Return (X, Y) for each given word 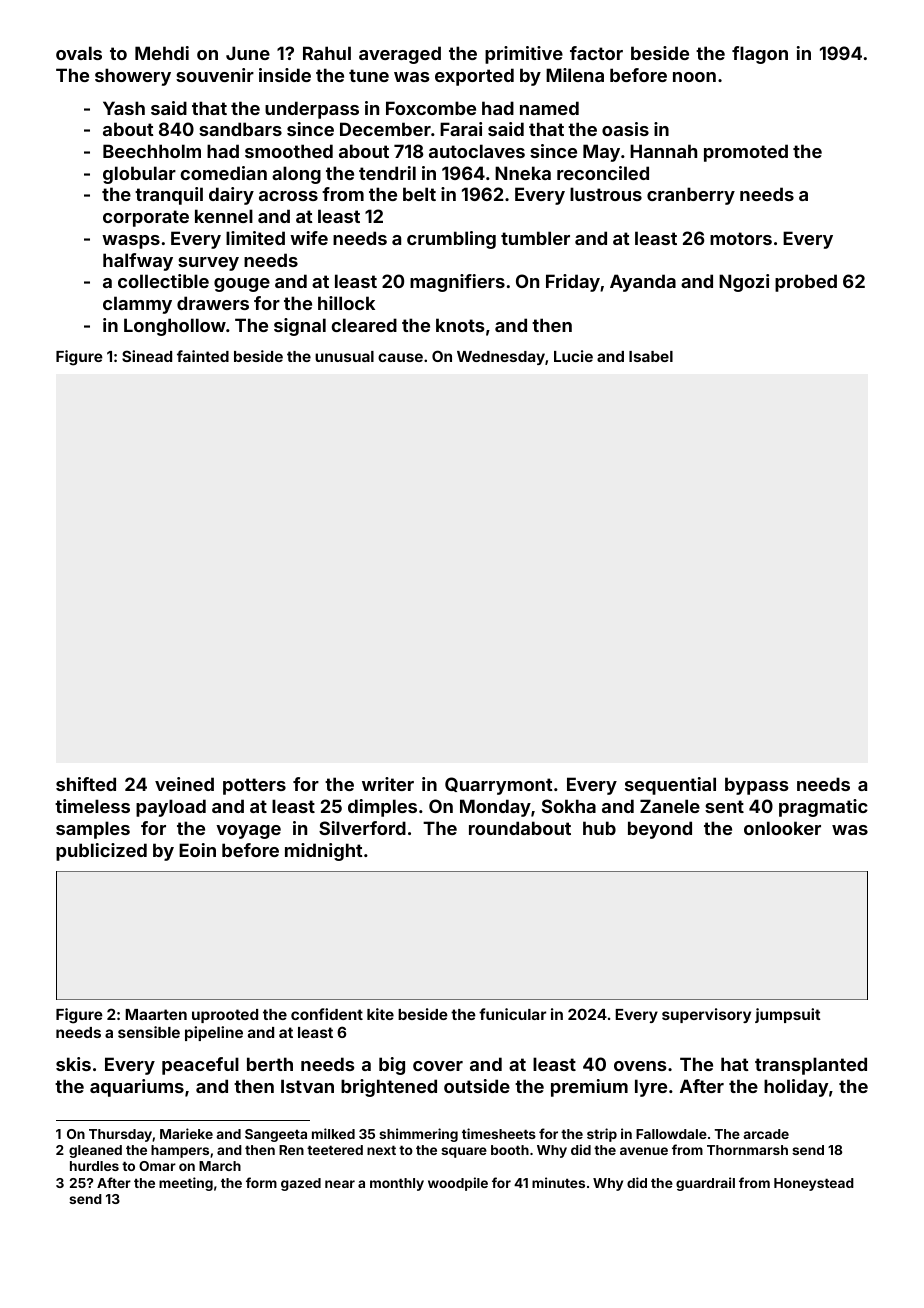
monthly (397, 1184)
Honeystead (814, 1184)
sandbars (240, 129)
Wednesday (501, 358)
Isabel (651, 356)
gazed (301, 1184)
